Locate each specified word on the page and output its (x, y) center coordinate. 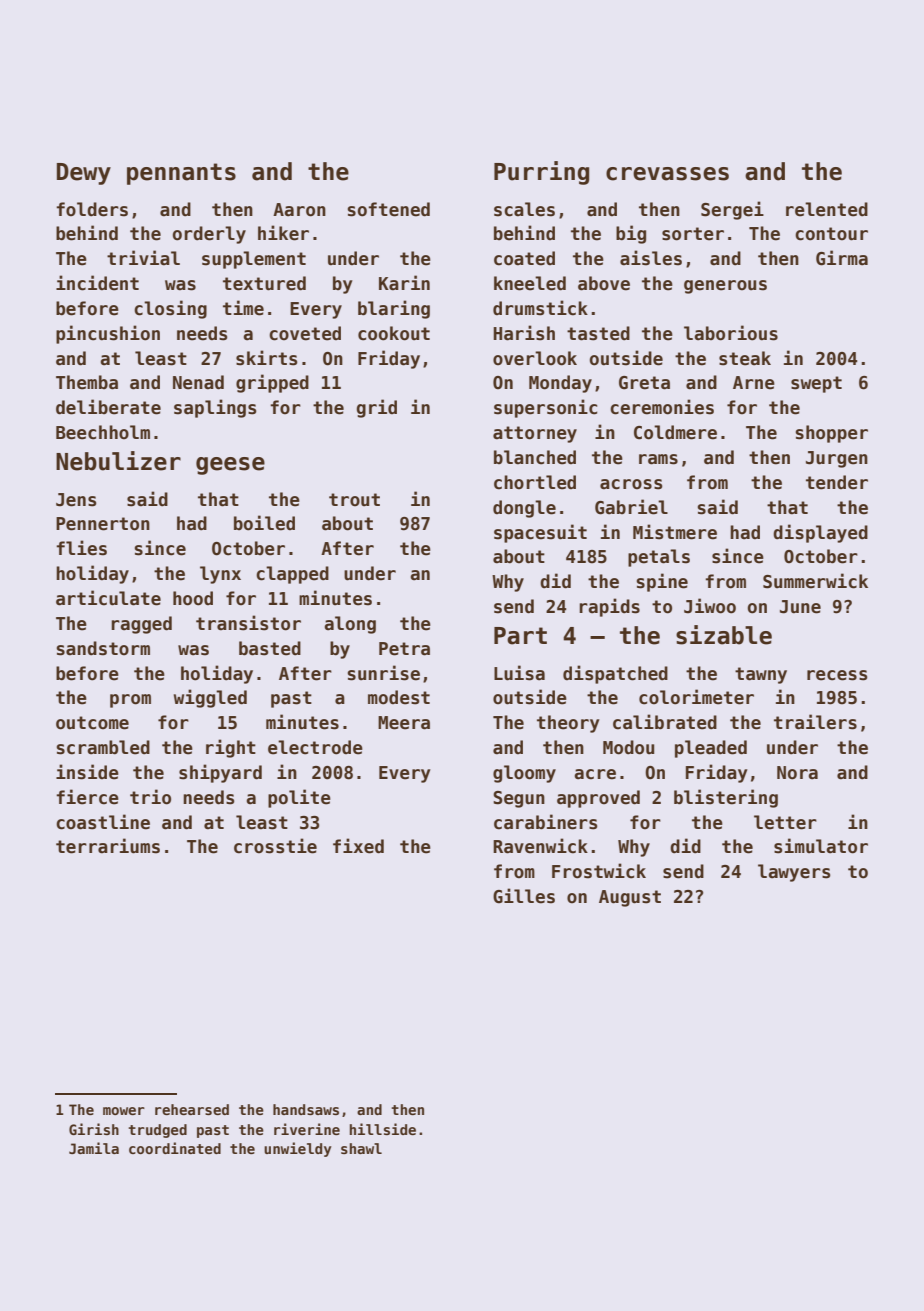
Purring (541, 173)
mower (124, 1111)
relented (827, 209)
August (630, 898)
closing (170, 309)
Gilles (524, 896)
